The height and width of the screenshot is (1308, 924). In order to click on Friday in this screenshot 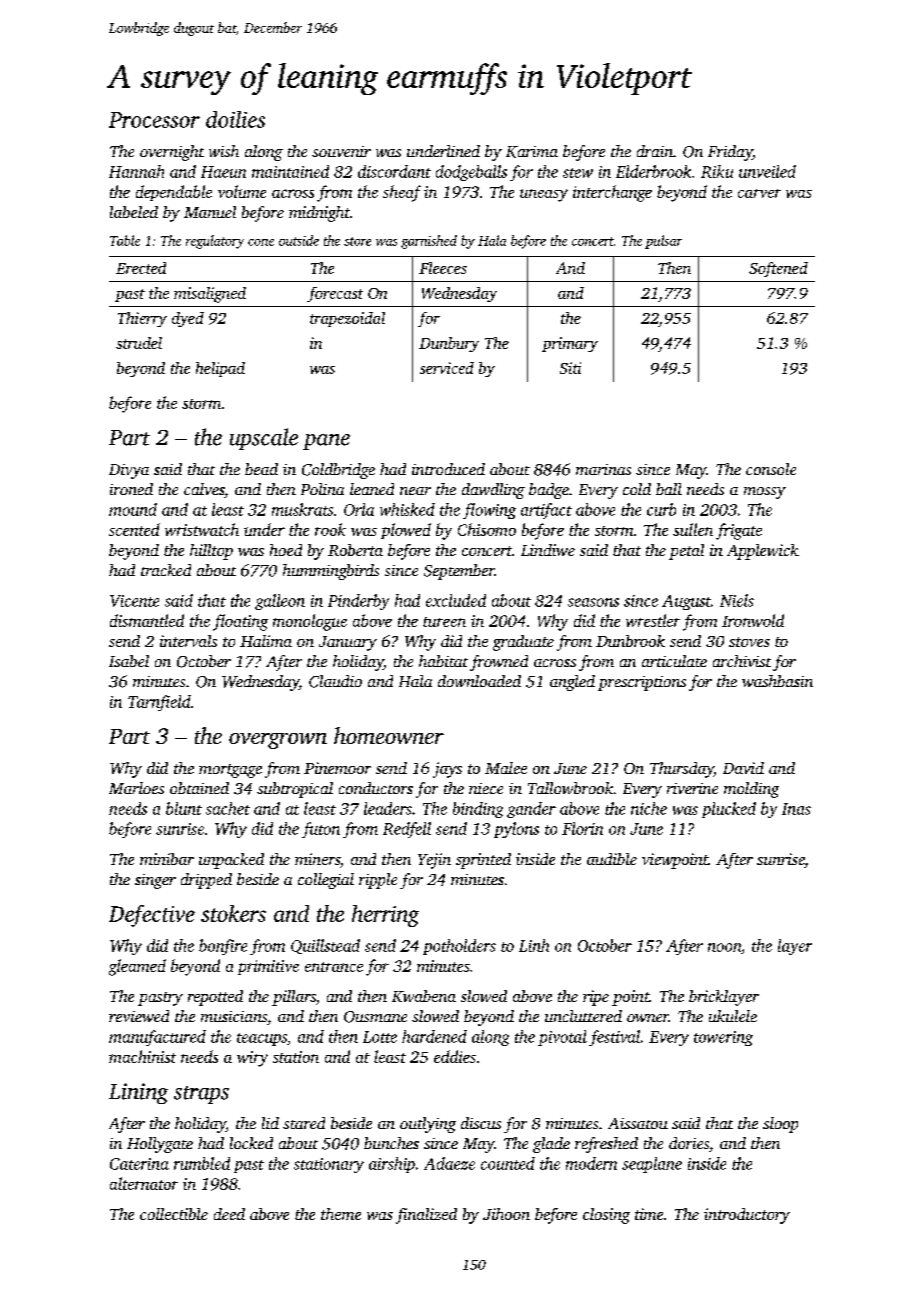, I will do `click(730, 153)`.
